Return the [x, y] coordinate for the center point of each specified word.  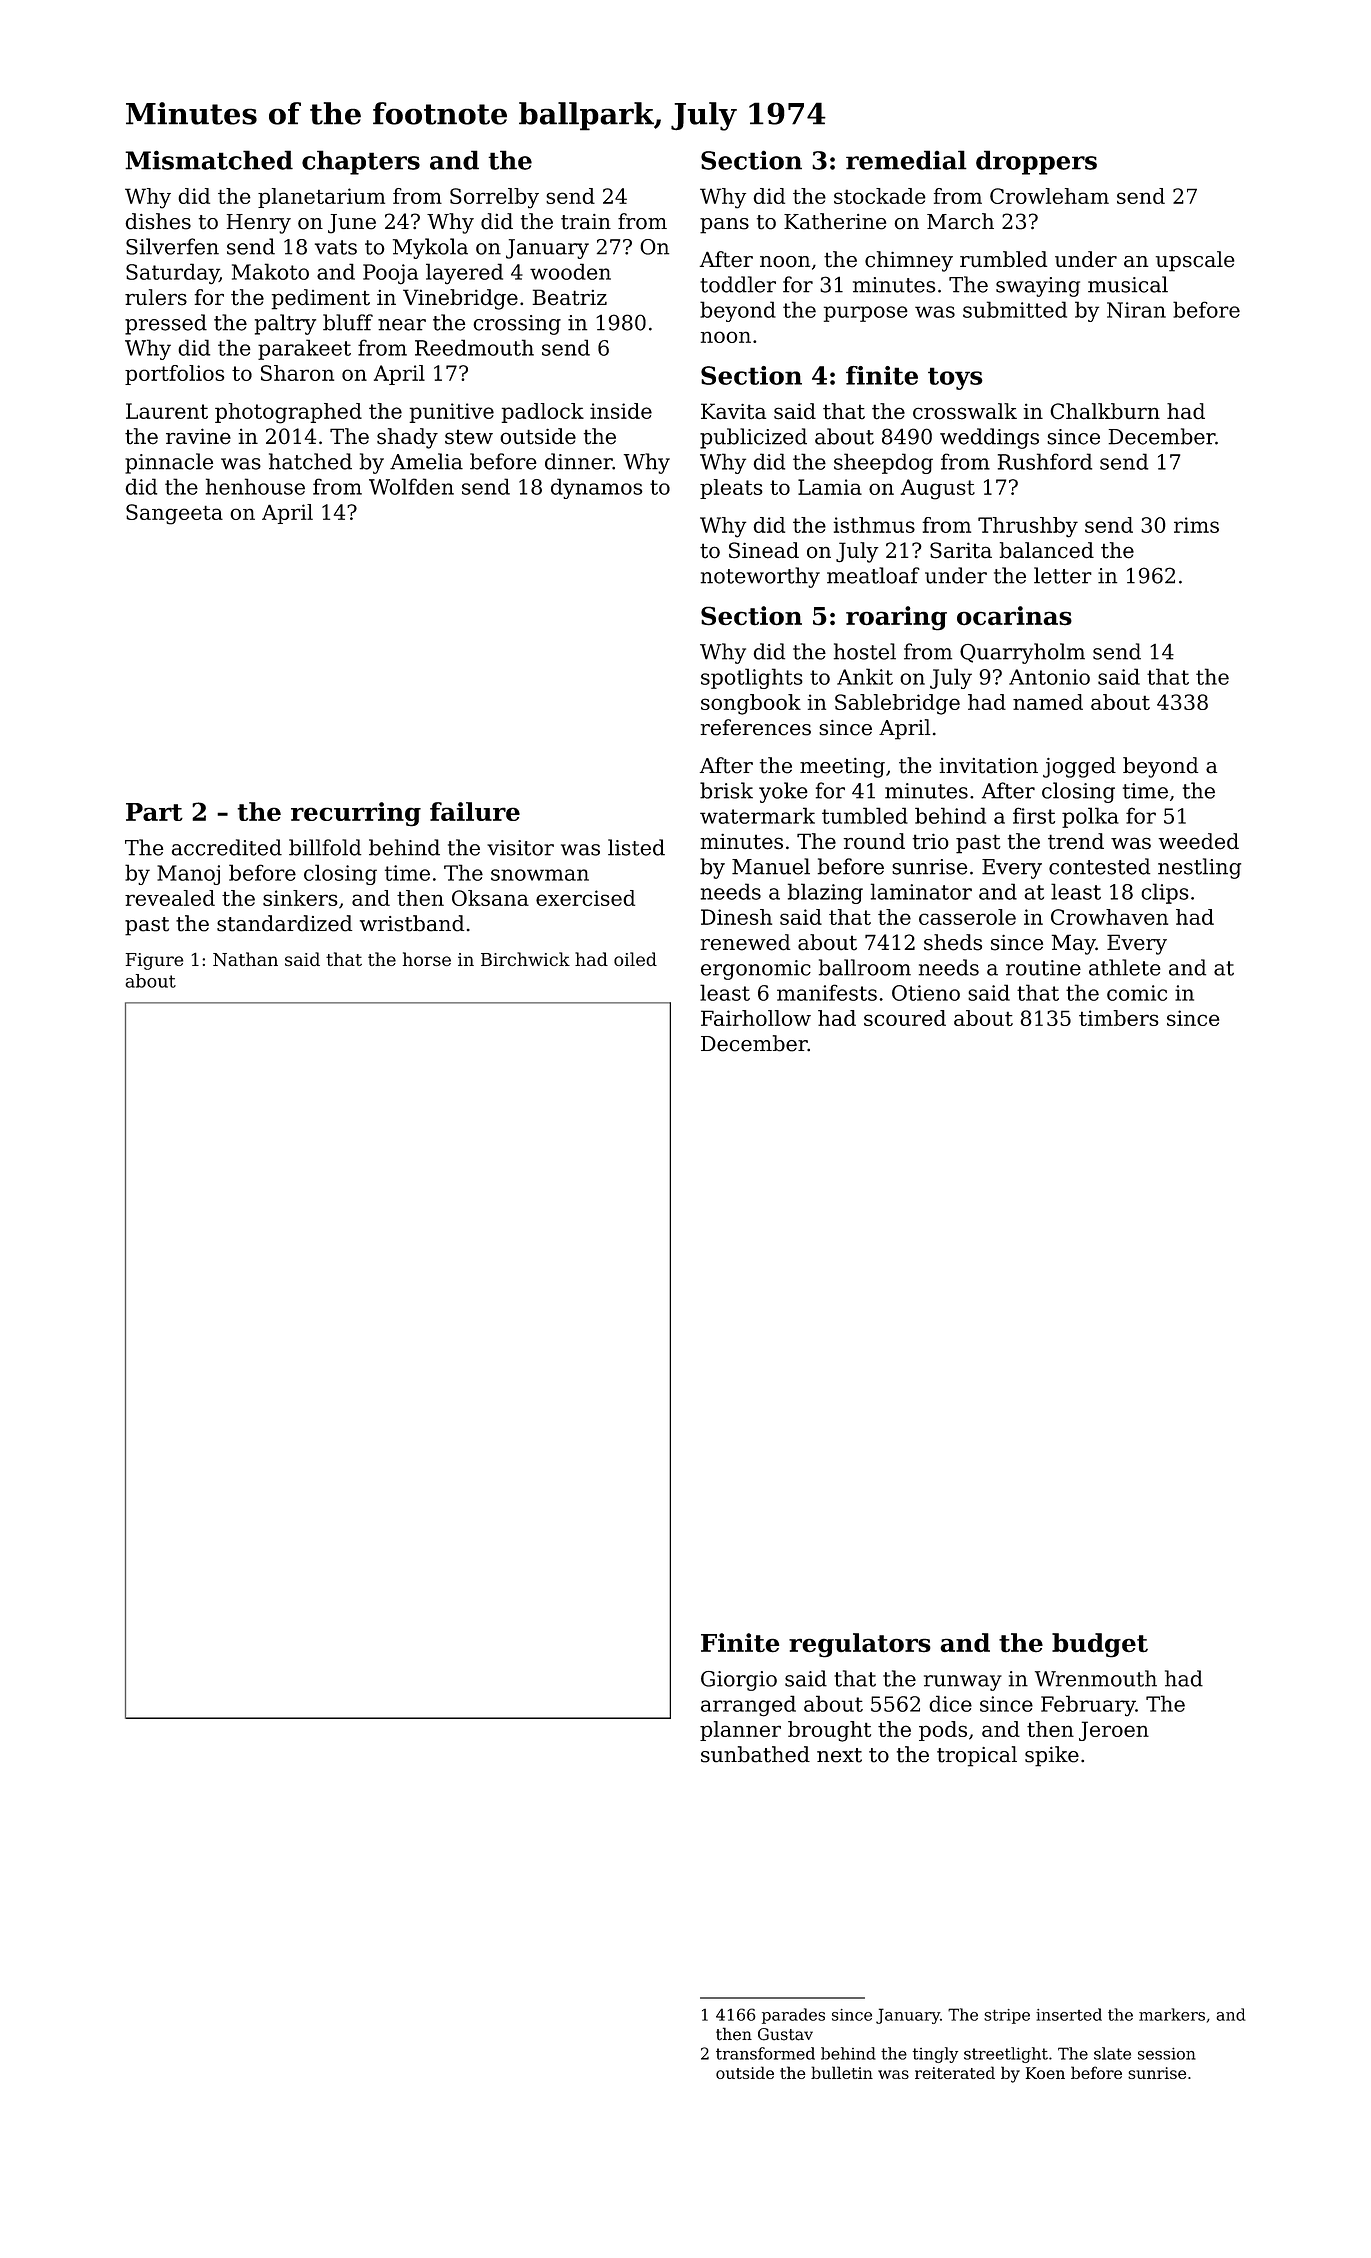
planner [740, 1731]
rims [1196, 525]
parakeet [304, 349]
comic [1137, 993]
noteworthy [760, 577]
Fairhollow [756, 1018]
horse [427, 959]
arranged [748, 1706]
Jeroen [1114, 1731]
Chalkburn [1105, 411]
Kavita [734, 411]
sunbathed [755, 1754]
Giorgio [739, 1681]
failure [475, 811]
